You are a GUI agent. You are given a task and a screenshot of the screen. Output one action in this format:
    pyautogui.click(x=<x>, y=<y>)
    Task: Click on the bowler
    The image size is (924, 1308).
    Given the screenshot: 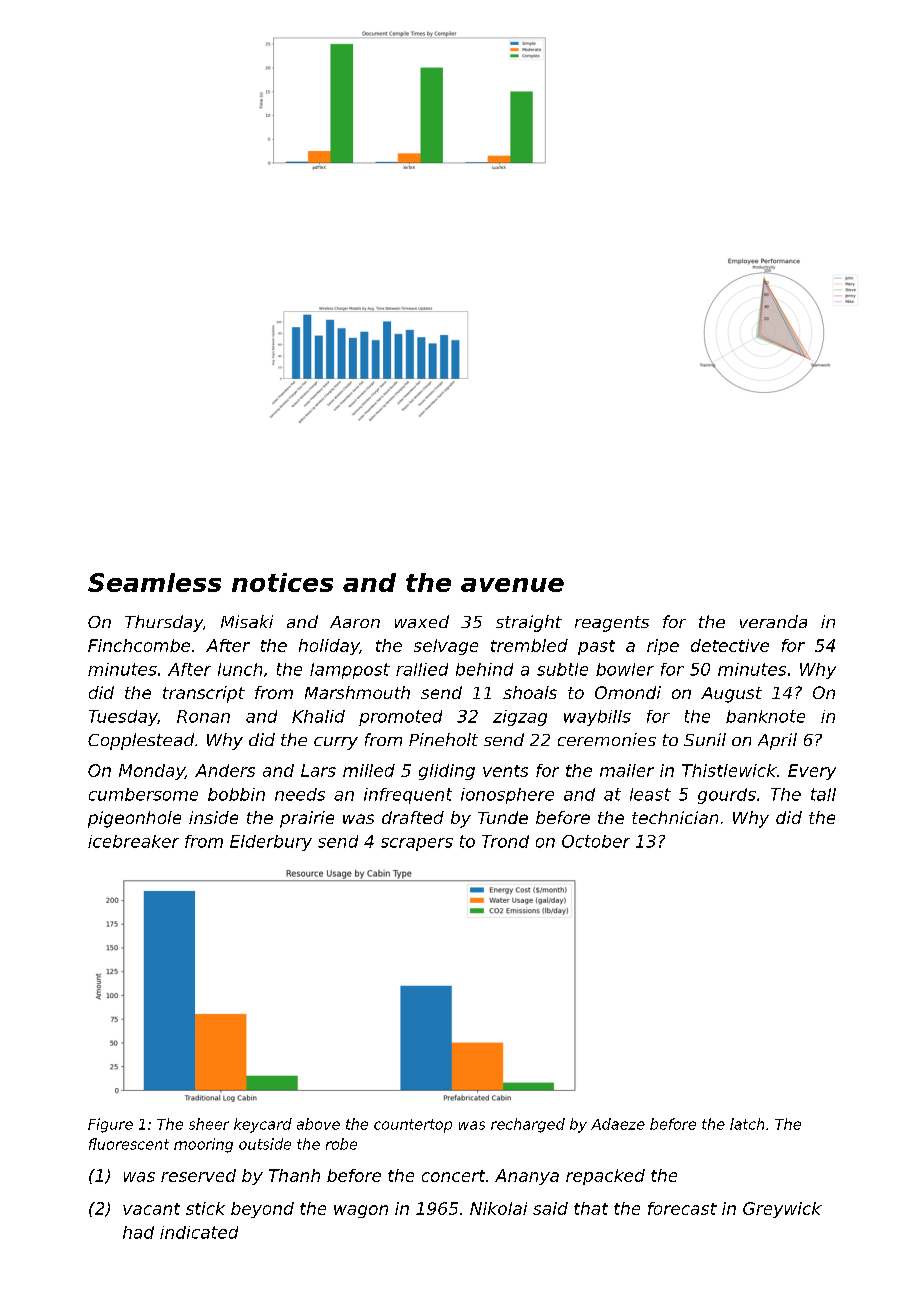 What is the action you would take?
    pyautogui.click(x=625, y=669)
